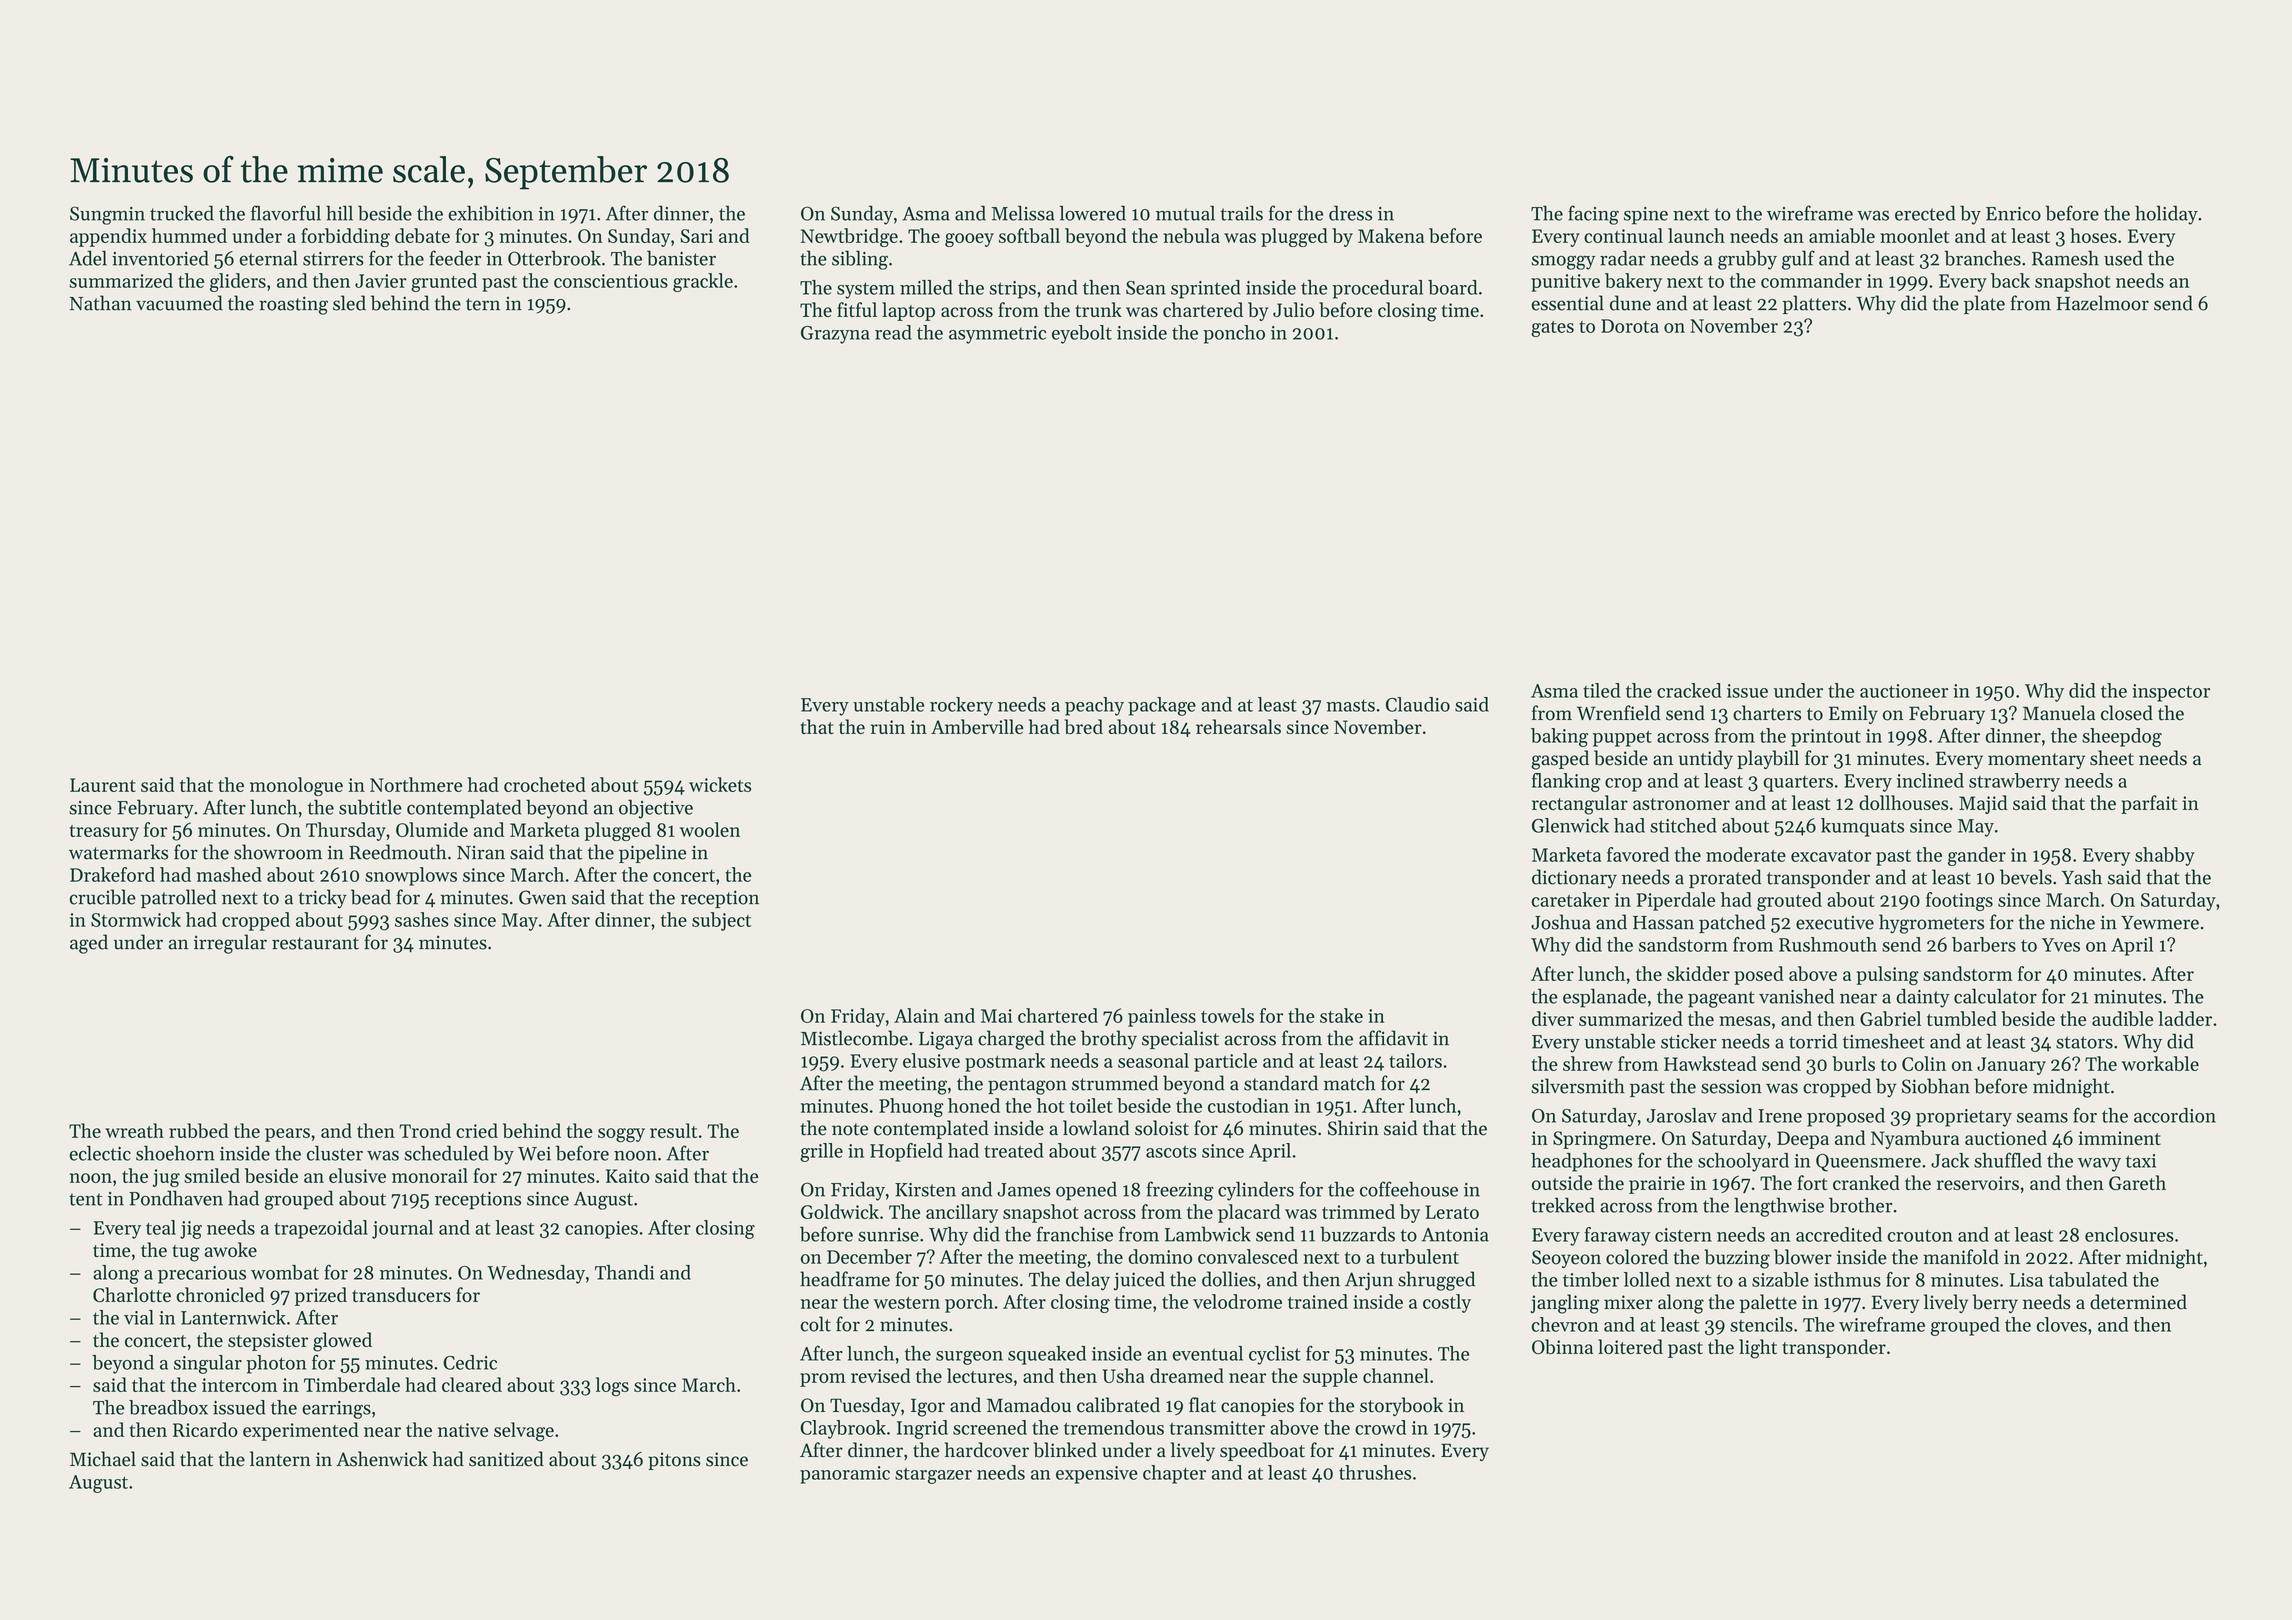  Describe the element at coordinates (1630, 326) in the screenshot. I see `Dorota` at that location.
